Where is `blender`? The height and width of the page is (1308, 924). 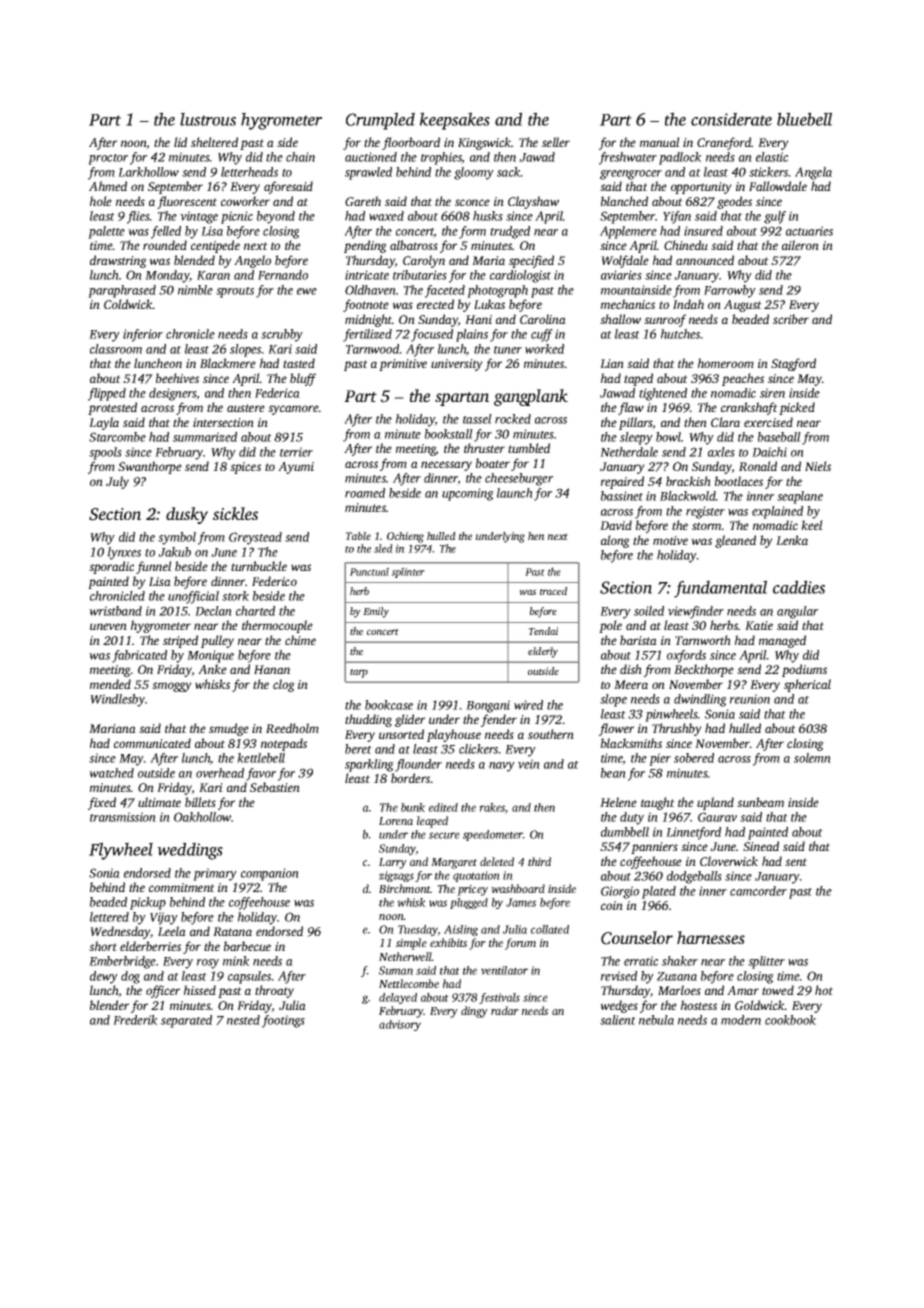
blender is located at coordinates (109, 1005).
